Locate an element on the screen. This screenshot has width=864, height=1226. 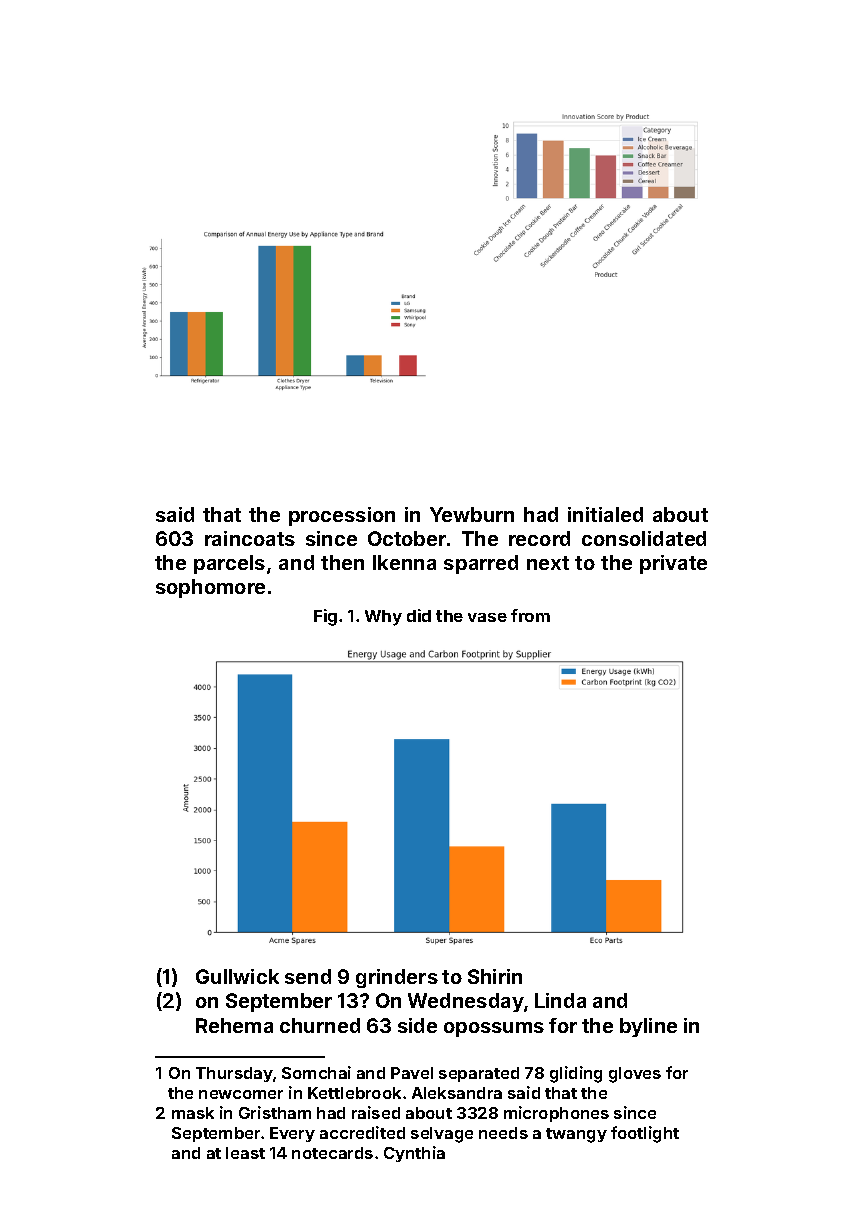
Gullwick is located at coordinates (237, 976).
